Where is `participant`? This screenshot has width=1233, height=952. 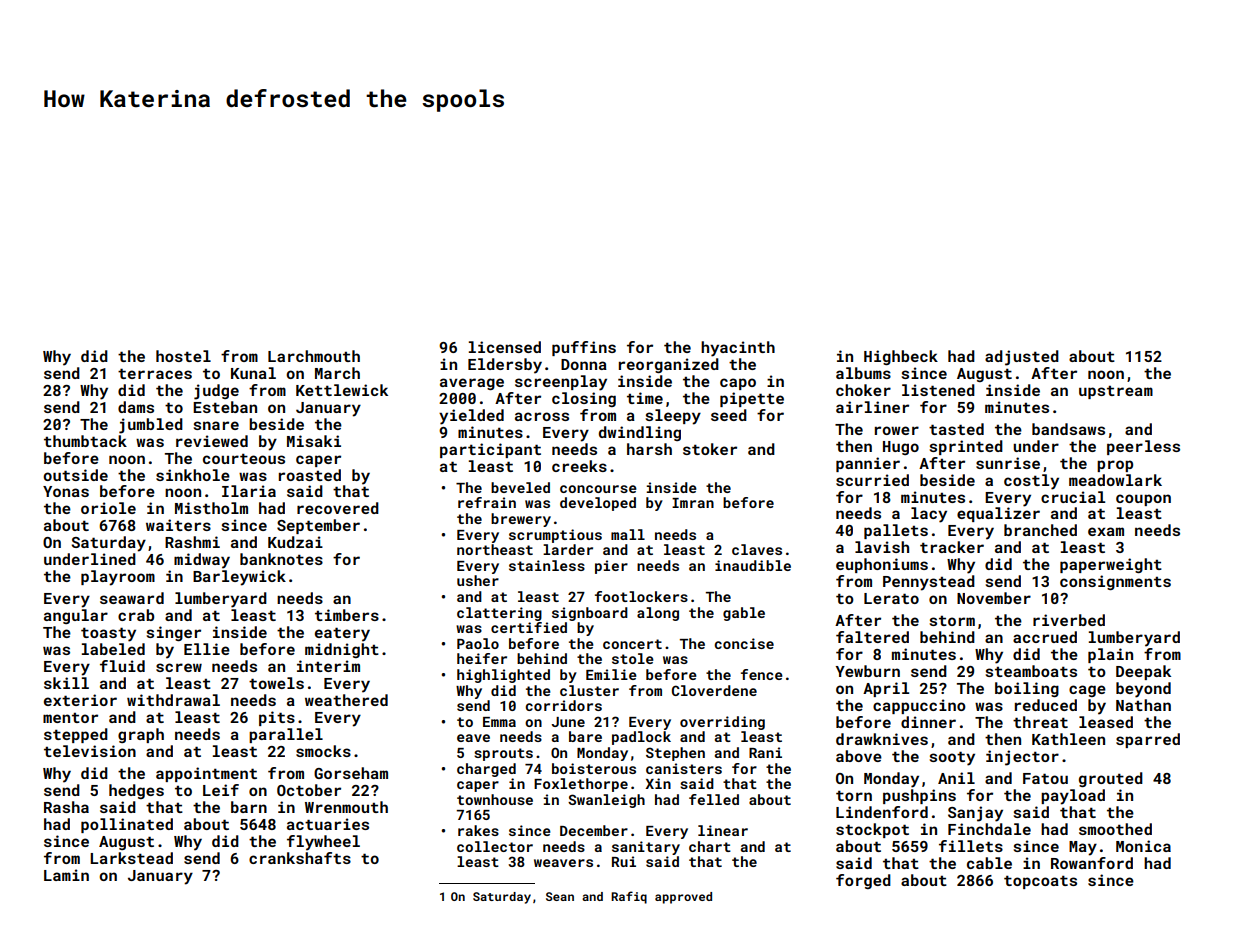 participant is located at coordinates (490, 450).
